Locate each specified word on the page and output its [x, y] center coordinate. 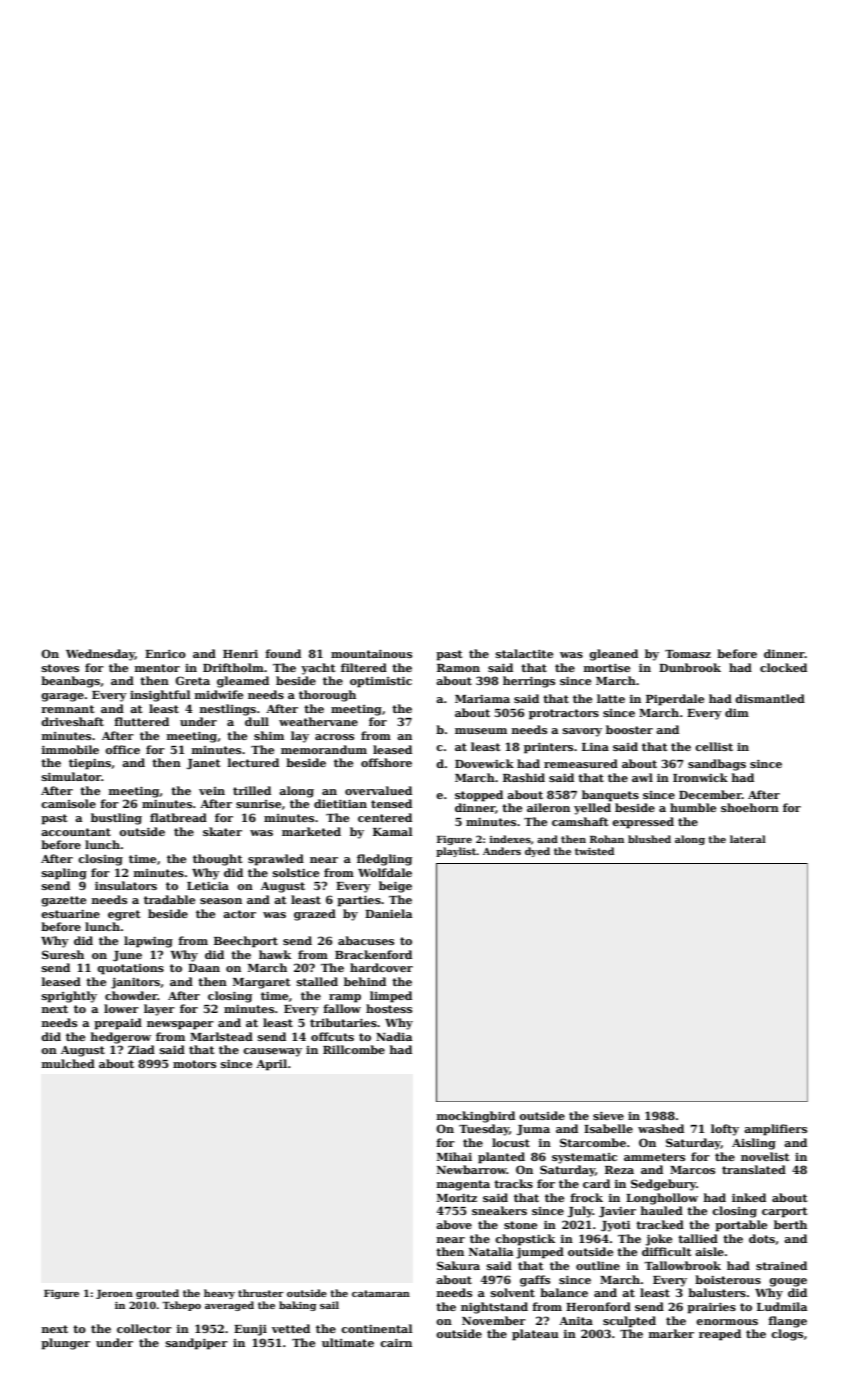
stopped [479, 796]
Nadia [394, 1036]
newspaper [180, 1025]
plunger [65, 1344]
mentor [157, 668]
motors [194, 1064]
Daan [204, 968]
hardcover [381, 967]
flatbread [178, 817]
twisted [594, 851]
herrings [529, 682]
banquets [610, 796]
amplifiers [775, 1130]
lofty [725, 1130]
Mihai [454, 1156]
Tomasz [688, 654]
